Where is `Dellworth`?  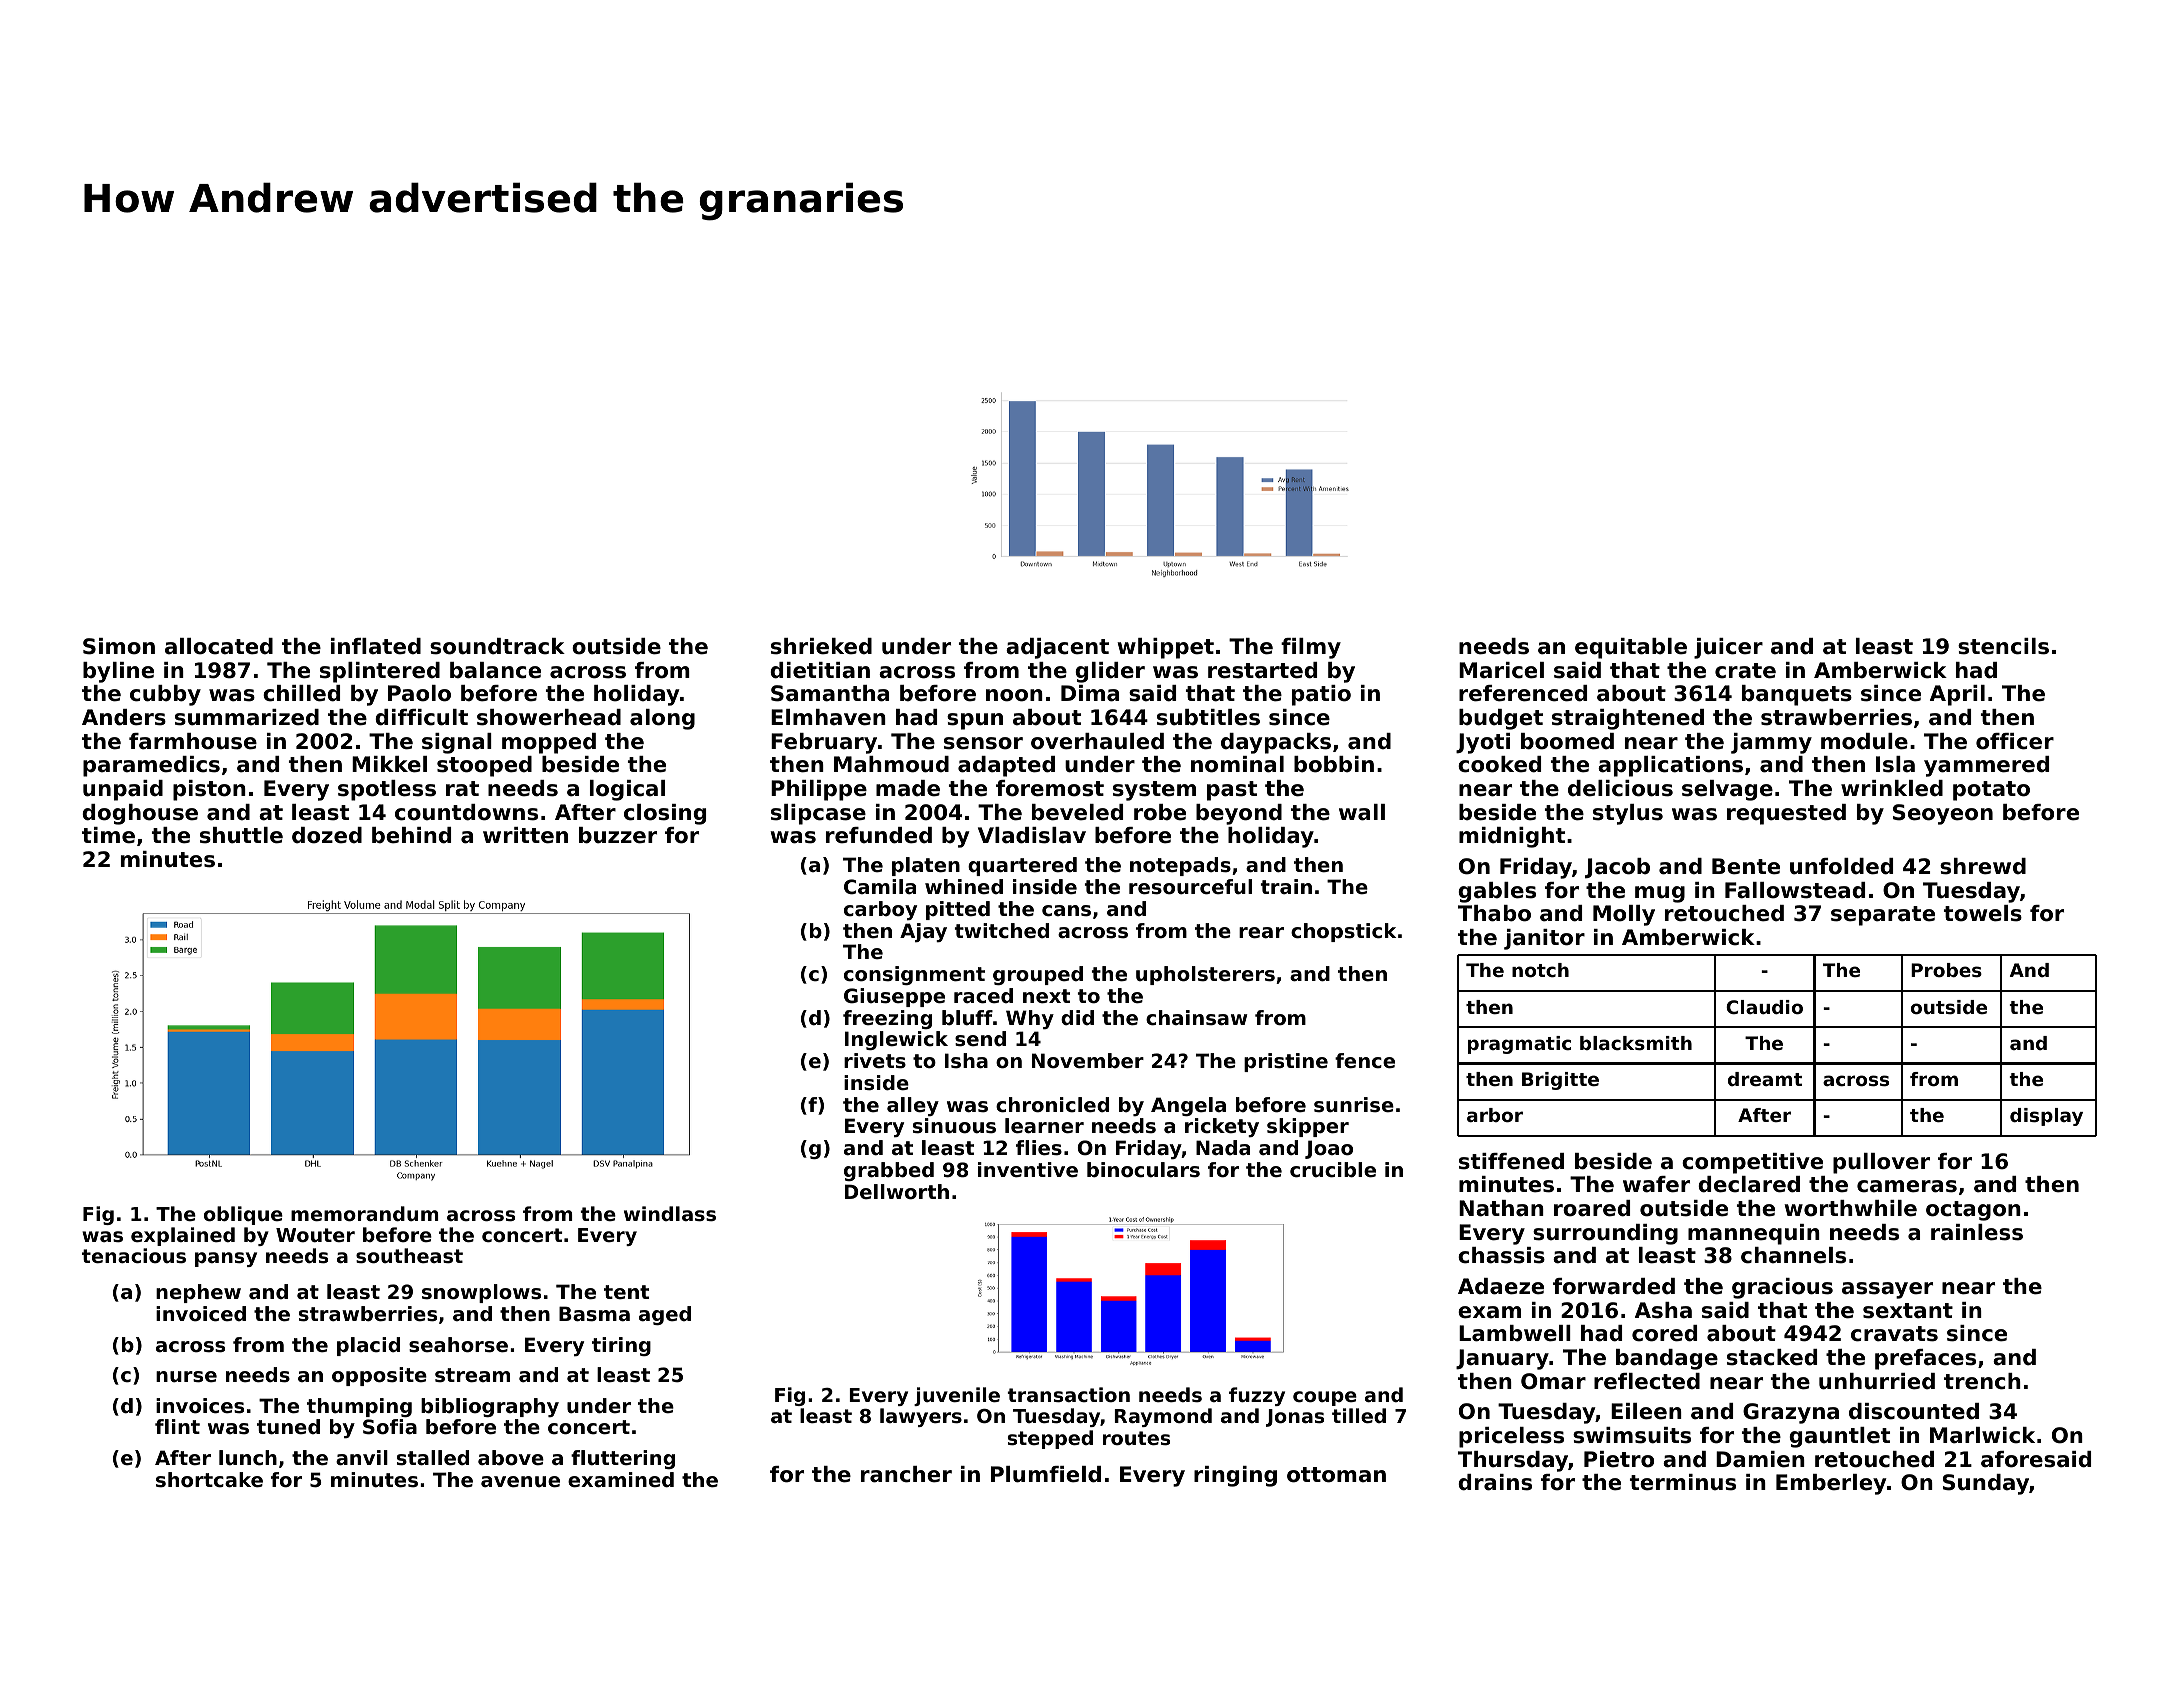
Dellworth is located at coordinates (897, 1192).
